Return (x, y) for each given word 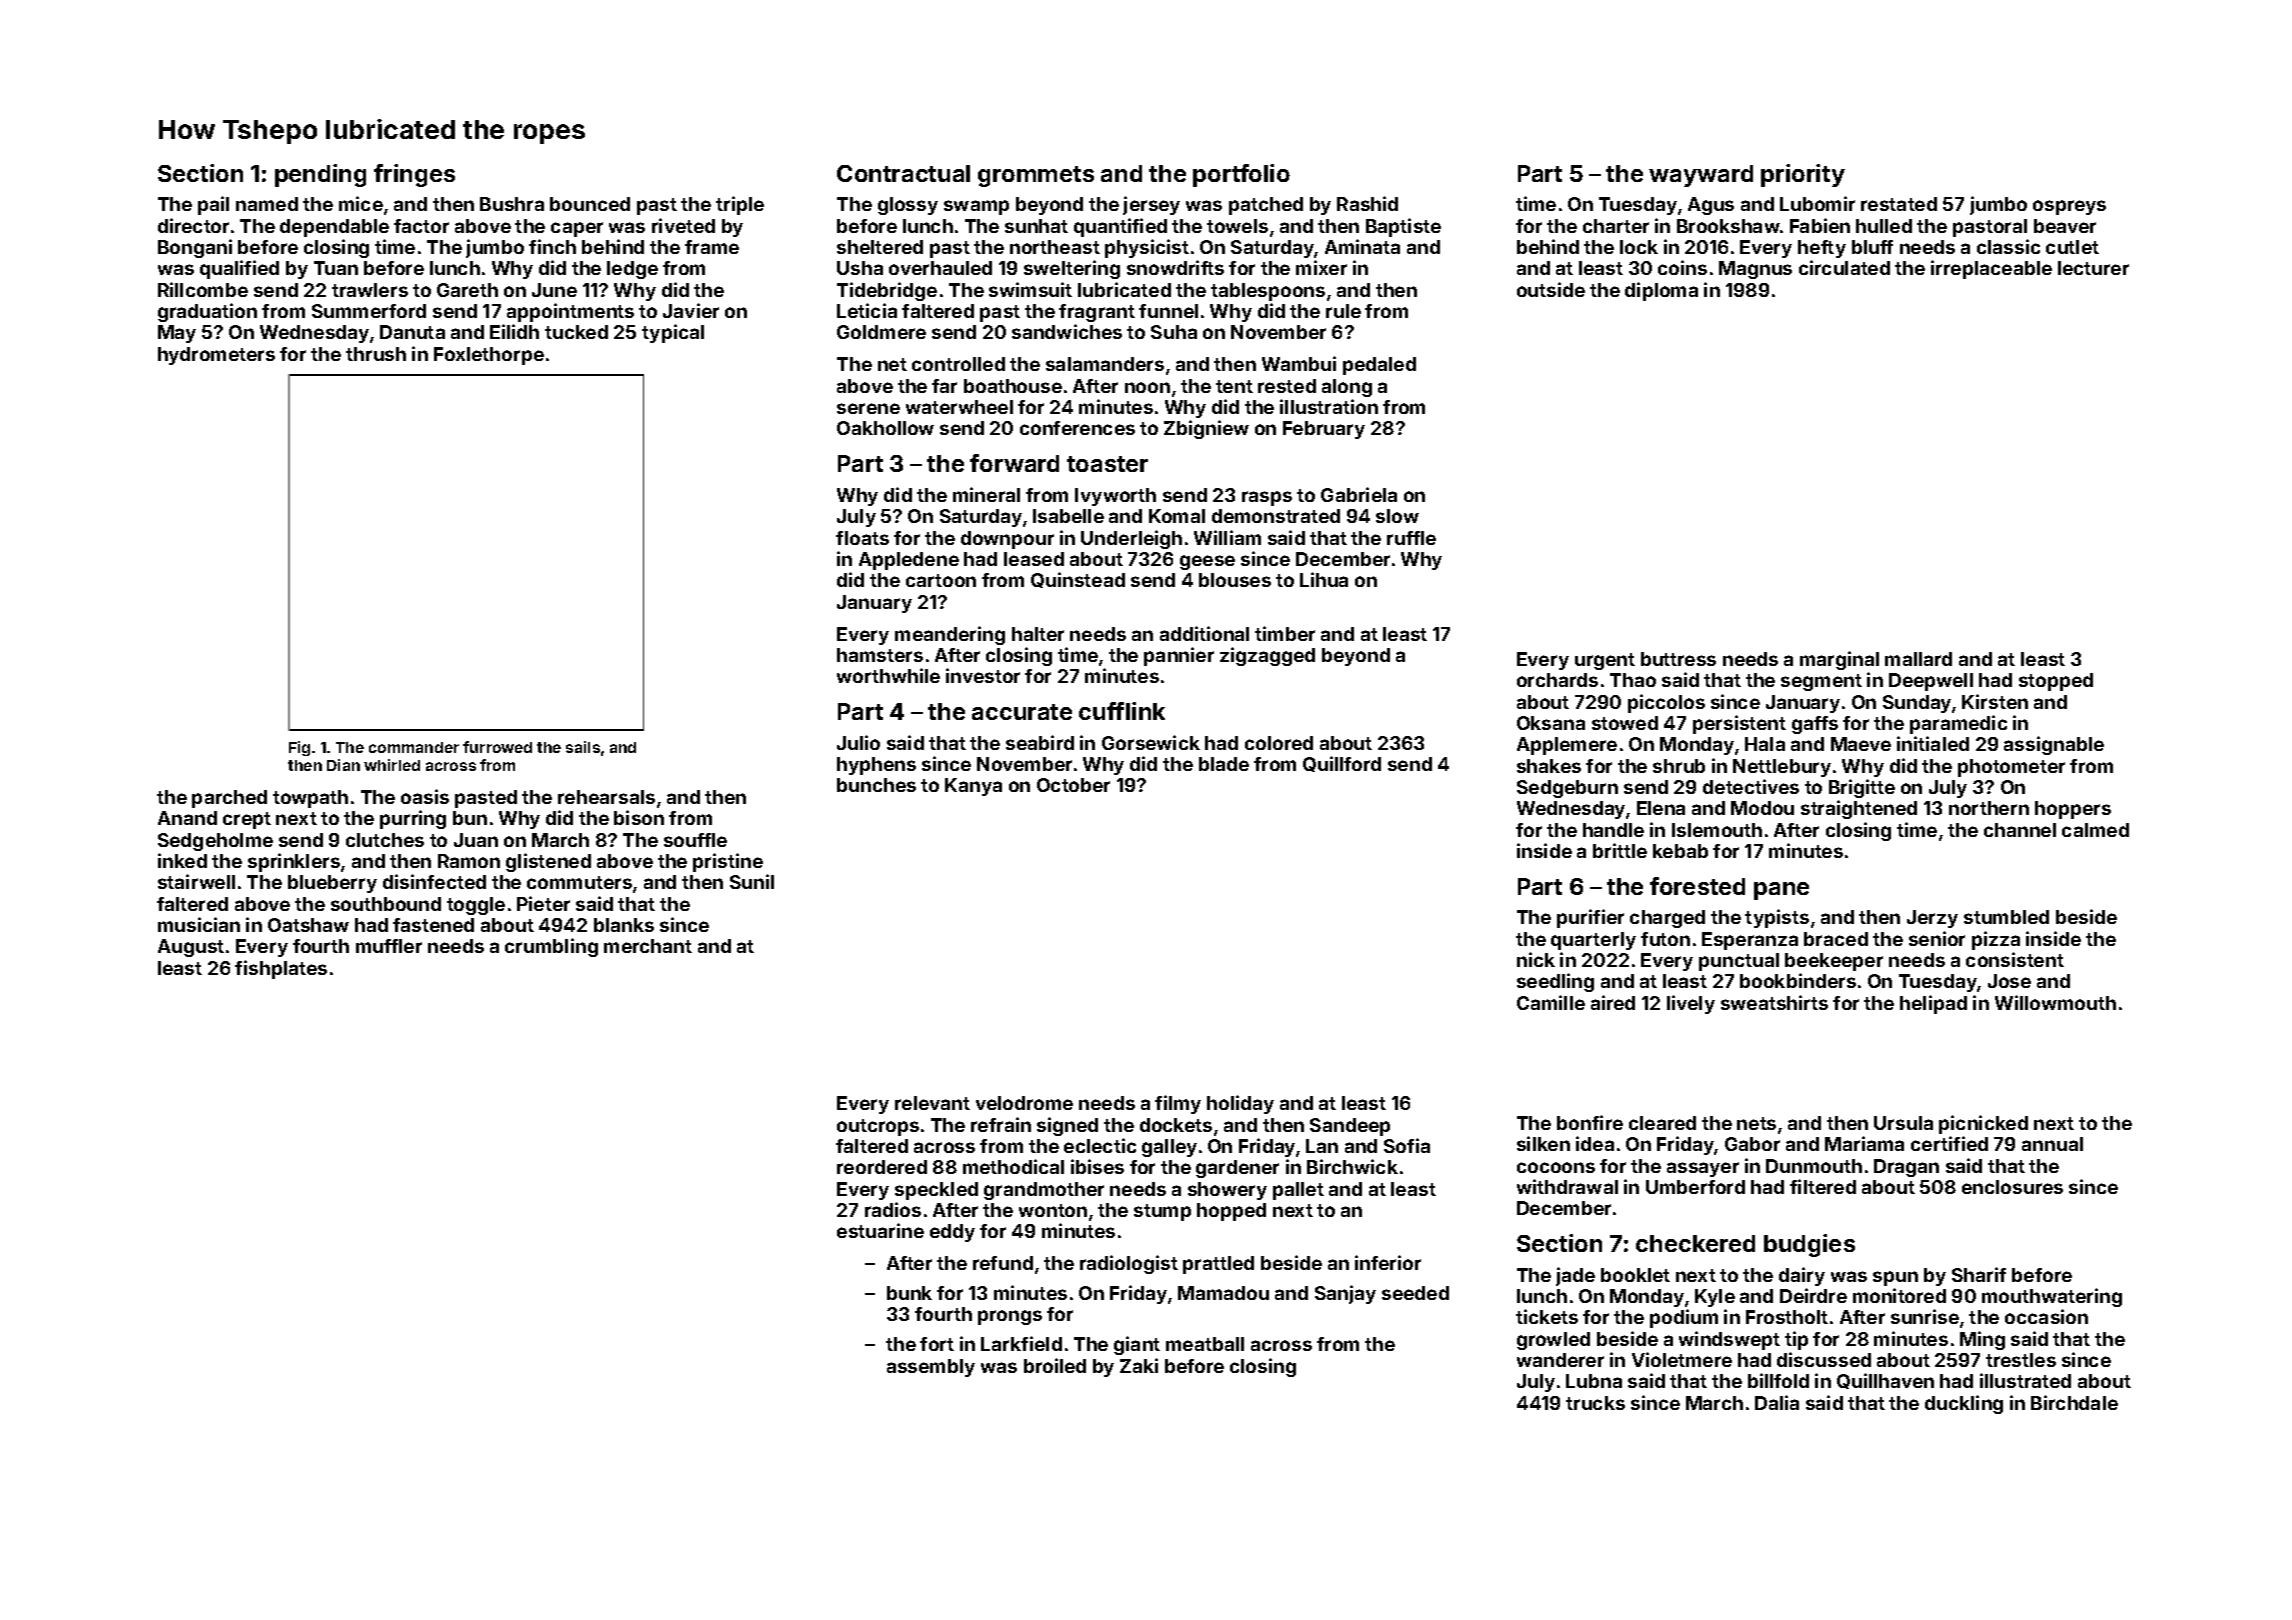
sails (583, 747)
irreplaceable (1991, 269)
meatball (1205, 1344)
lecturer (2093, 268)
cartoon (941, 580)
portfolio (1241, 175)
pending (320, 175)
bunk (909, 1293)
